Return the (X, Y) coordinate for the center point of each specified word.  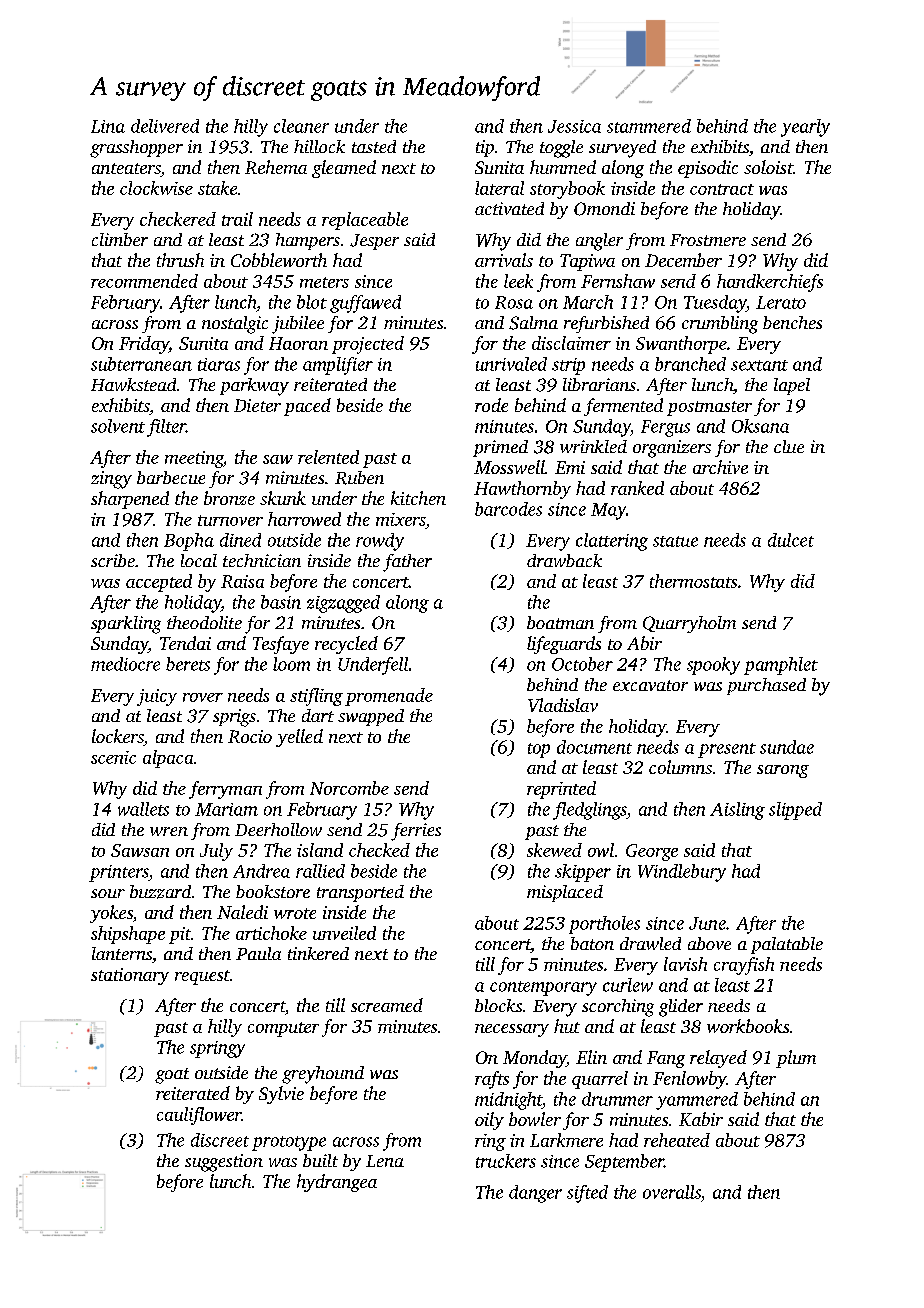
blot (312, 302)
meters (324, 282)
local (199, 560)
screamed (387, 1005)
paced (307, 407)
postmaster (709, 408)
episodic (708, 169)
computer (283, 1029)
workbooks (748, 1026)
